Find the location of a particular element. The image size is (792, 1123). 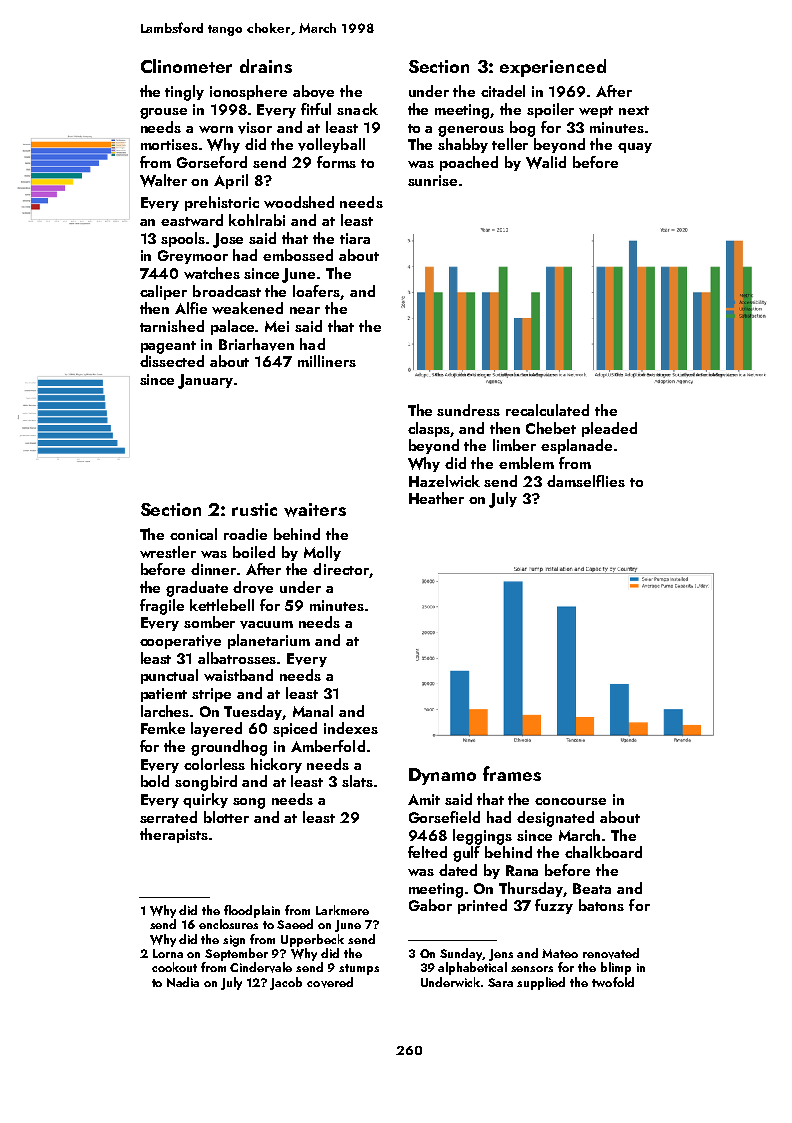

emblem is located at coordinates (526, 463).
